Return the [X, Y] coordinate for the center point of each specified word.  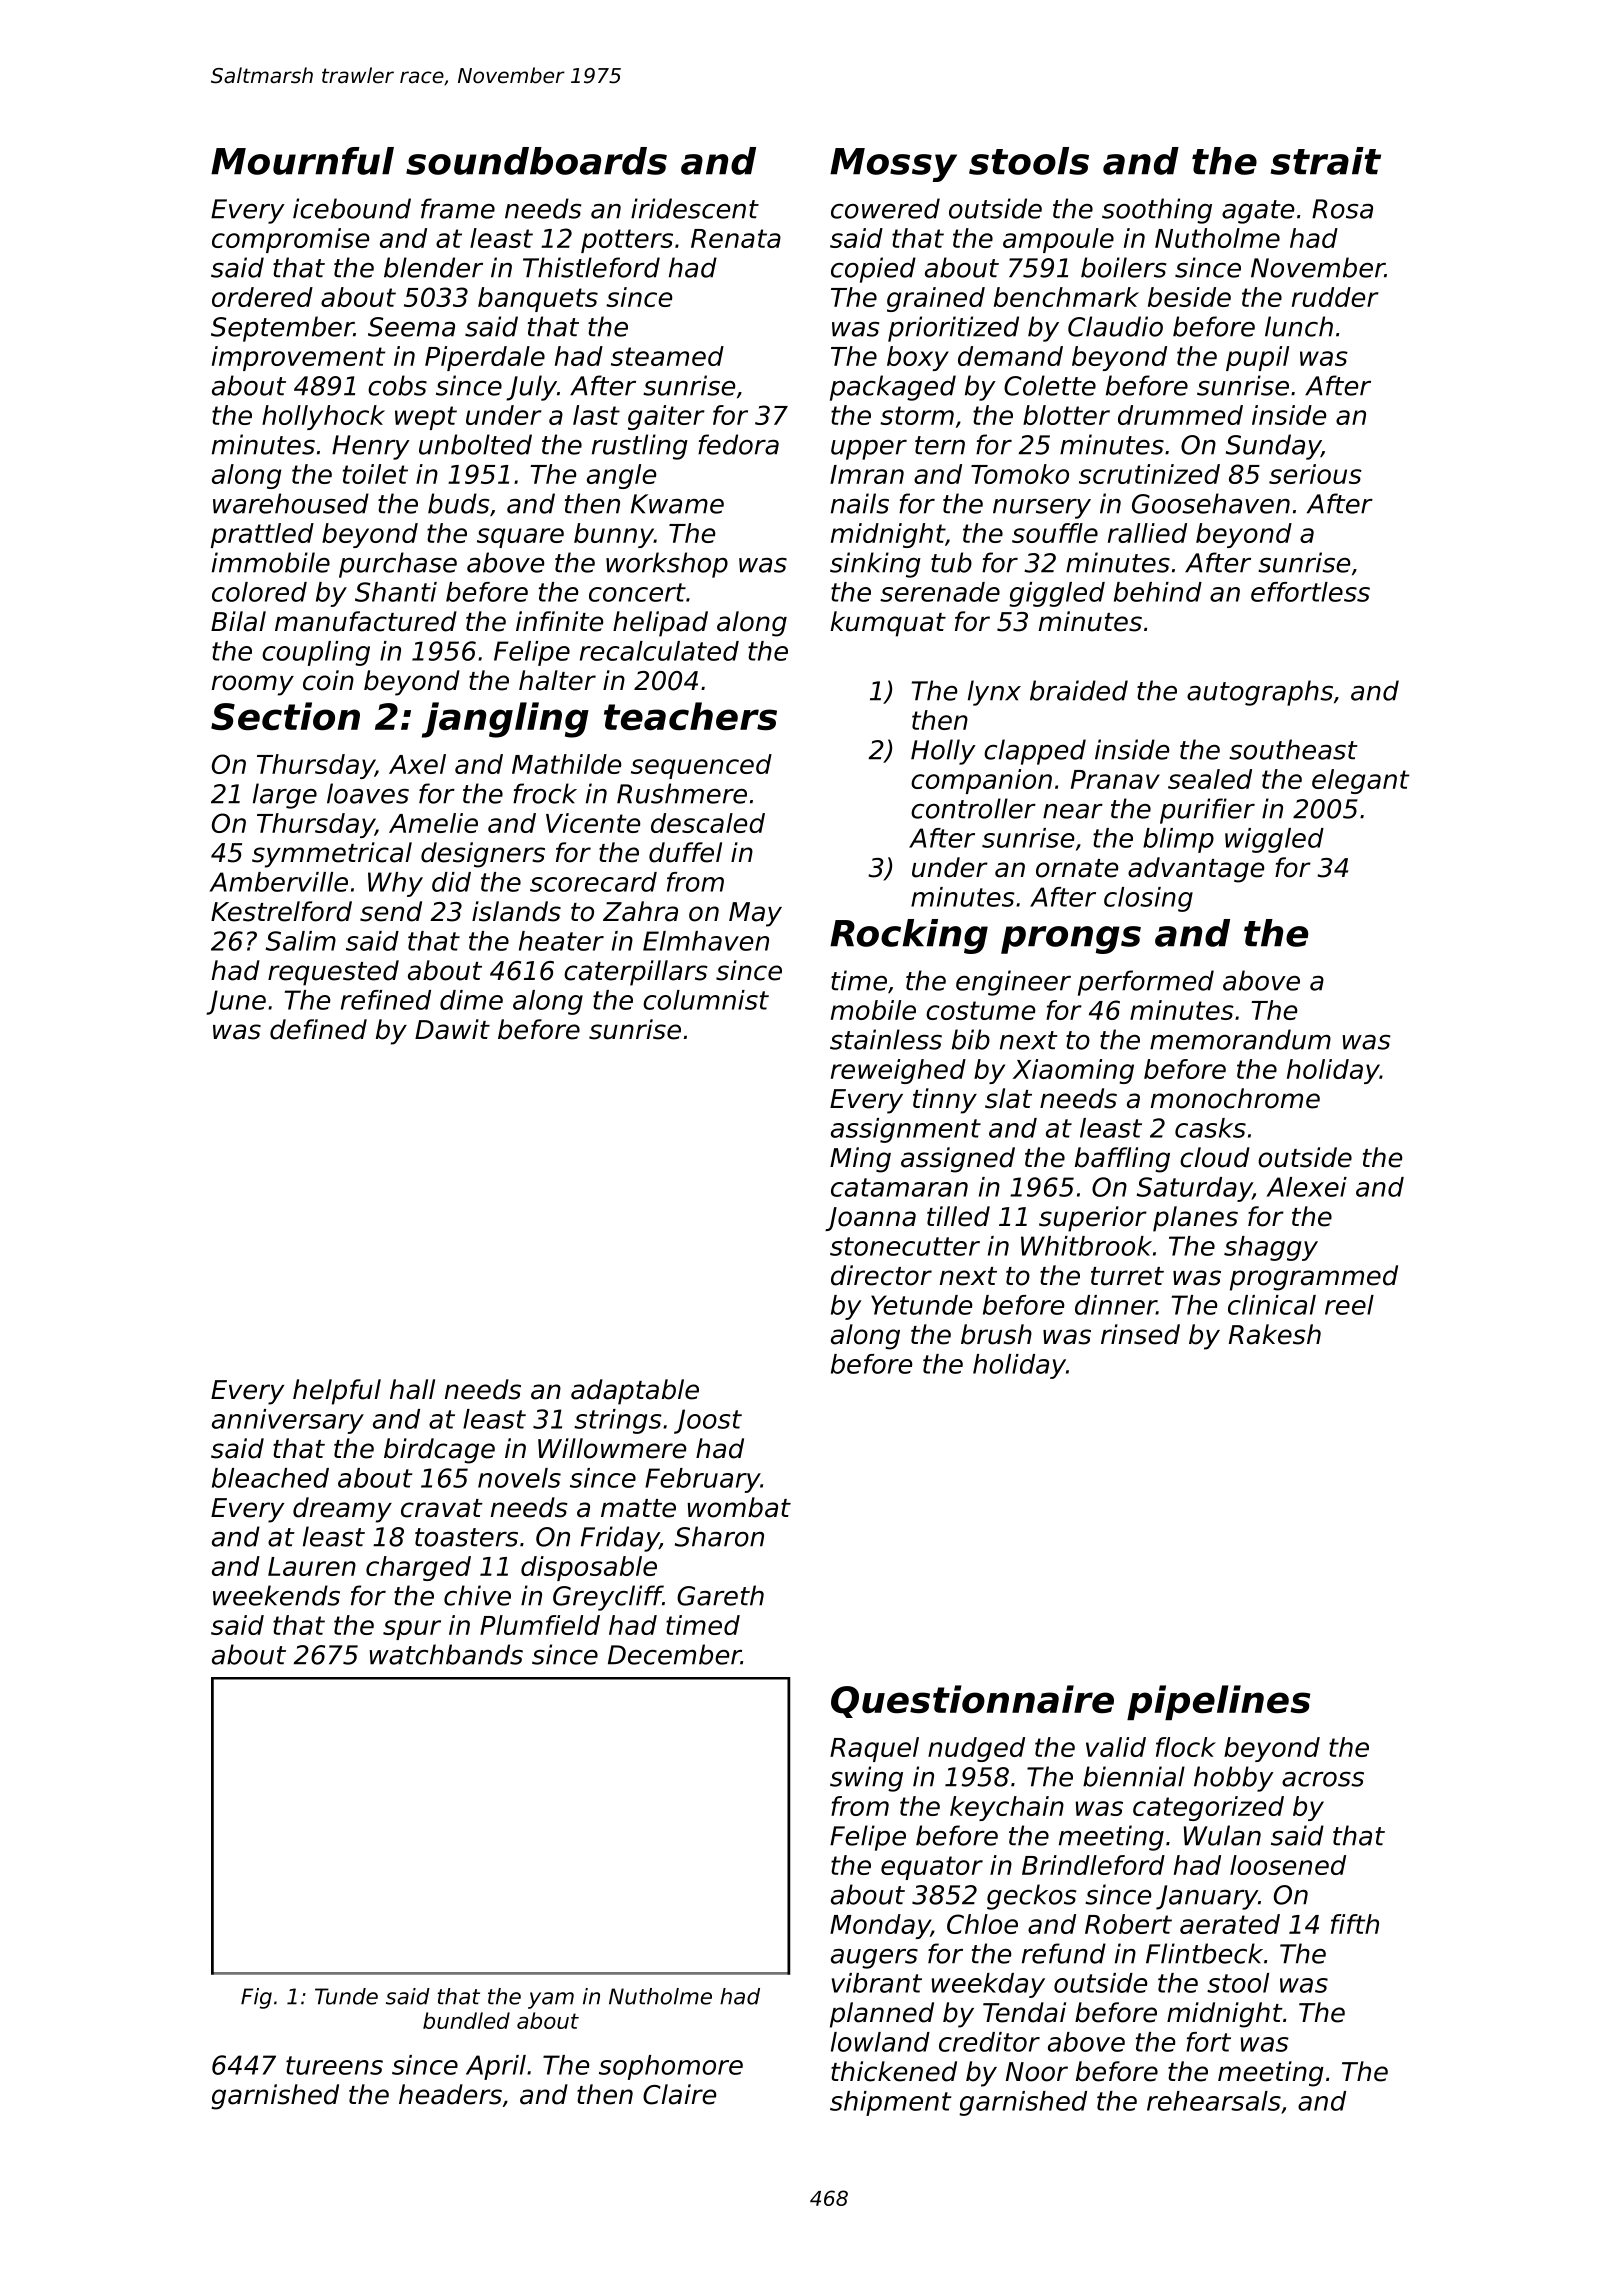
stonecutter [905, 1246]
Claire [679, 2094]
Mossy [893, 165]
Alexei [1307, 1187]
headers [450, 2094]
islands [516, 911]
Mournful [302, 161]
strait [1326, 161]
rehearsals [1214, 2101]
